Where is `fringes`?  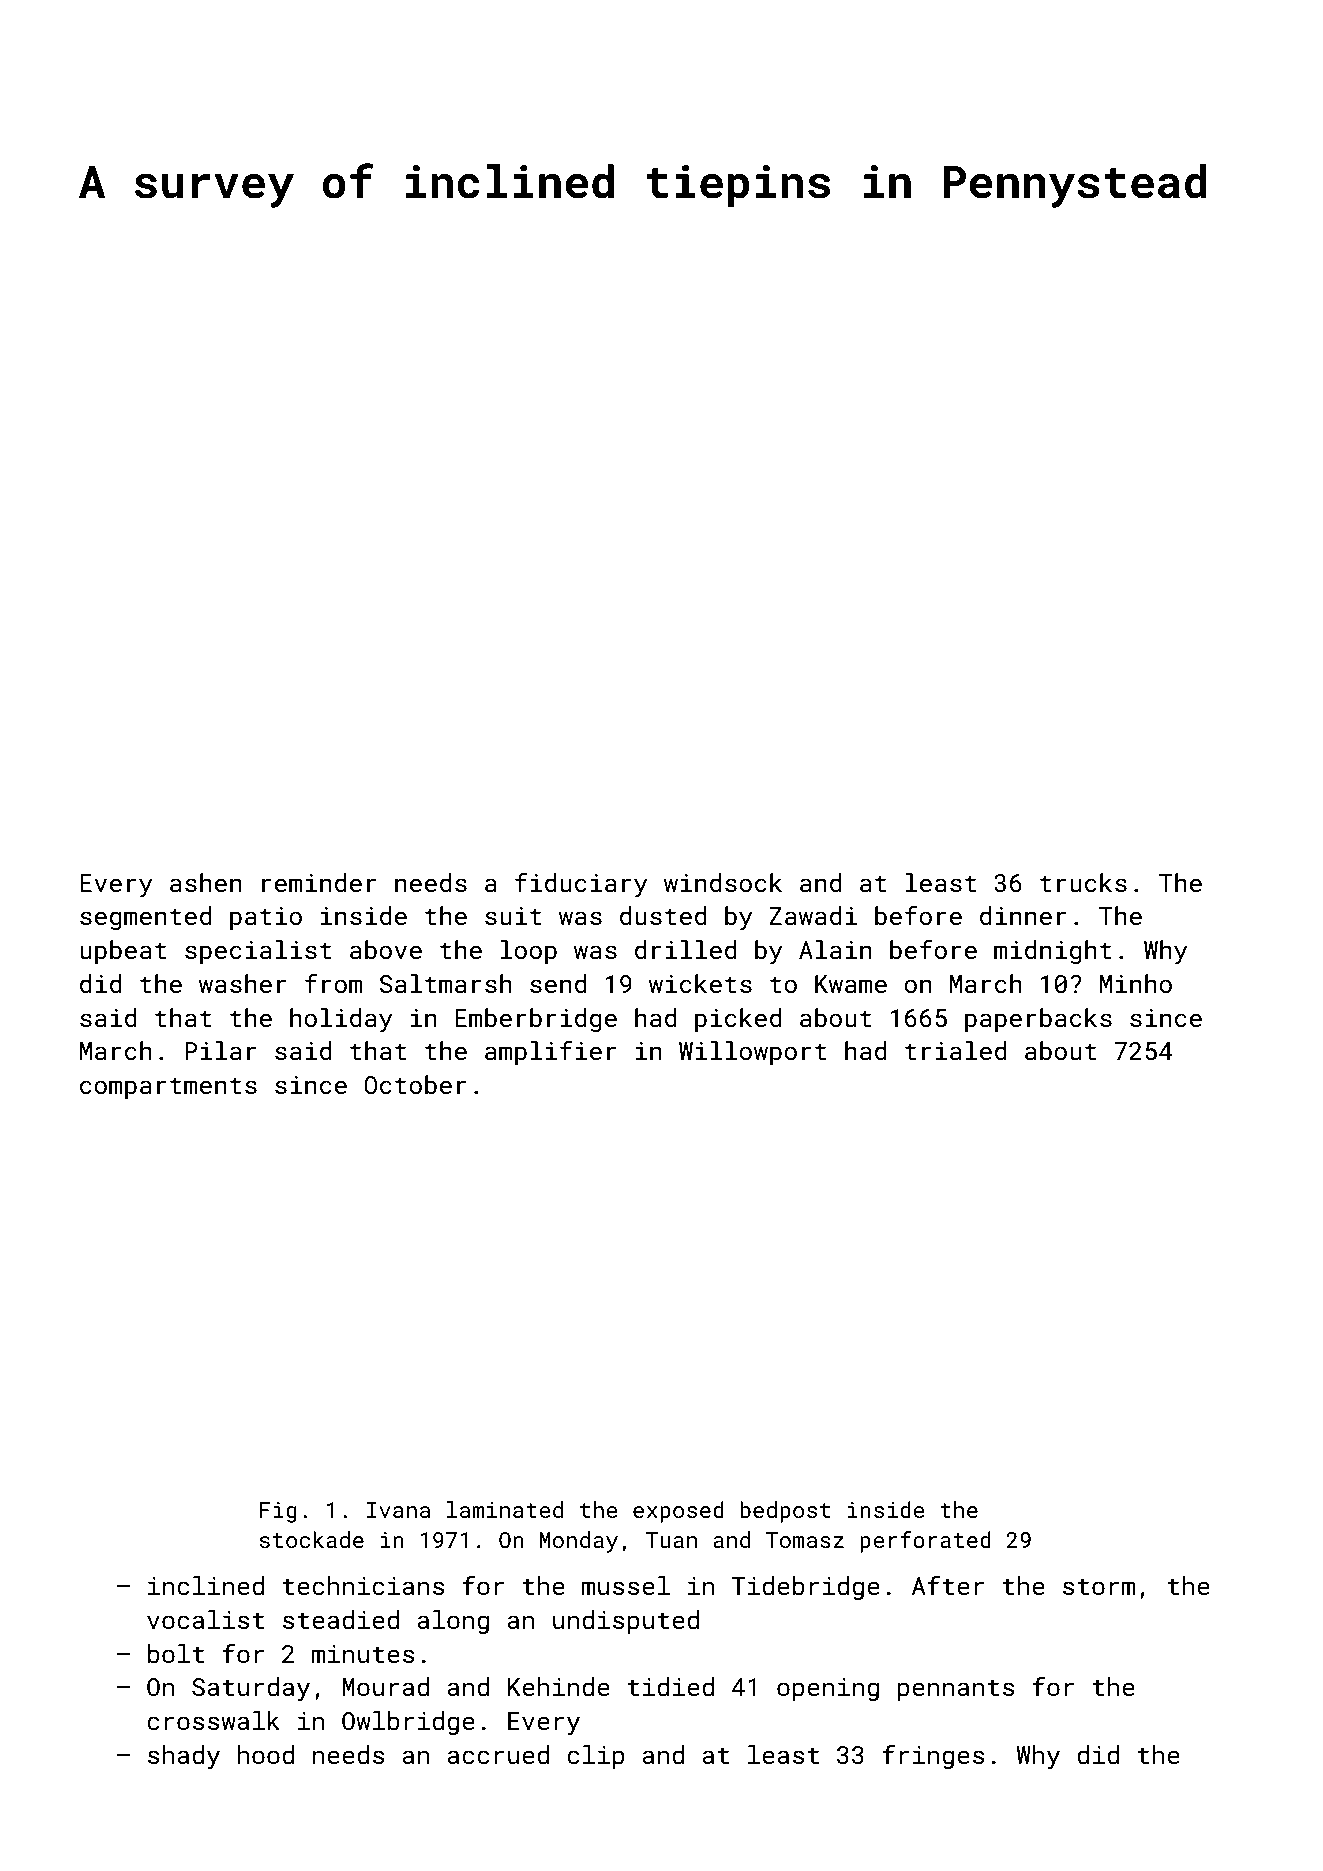
fringes is located at coordinates (933, 1756).
